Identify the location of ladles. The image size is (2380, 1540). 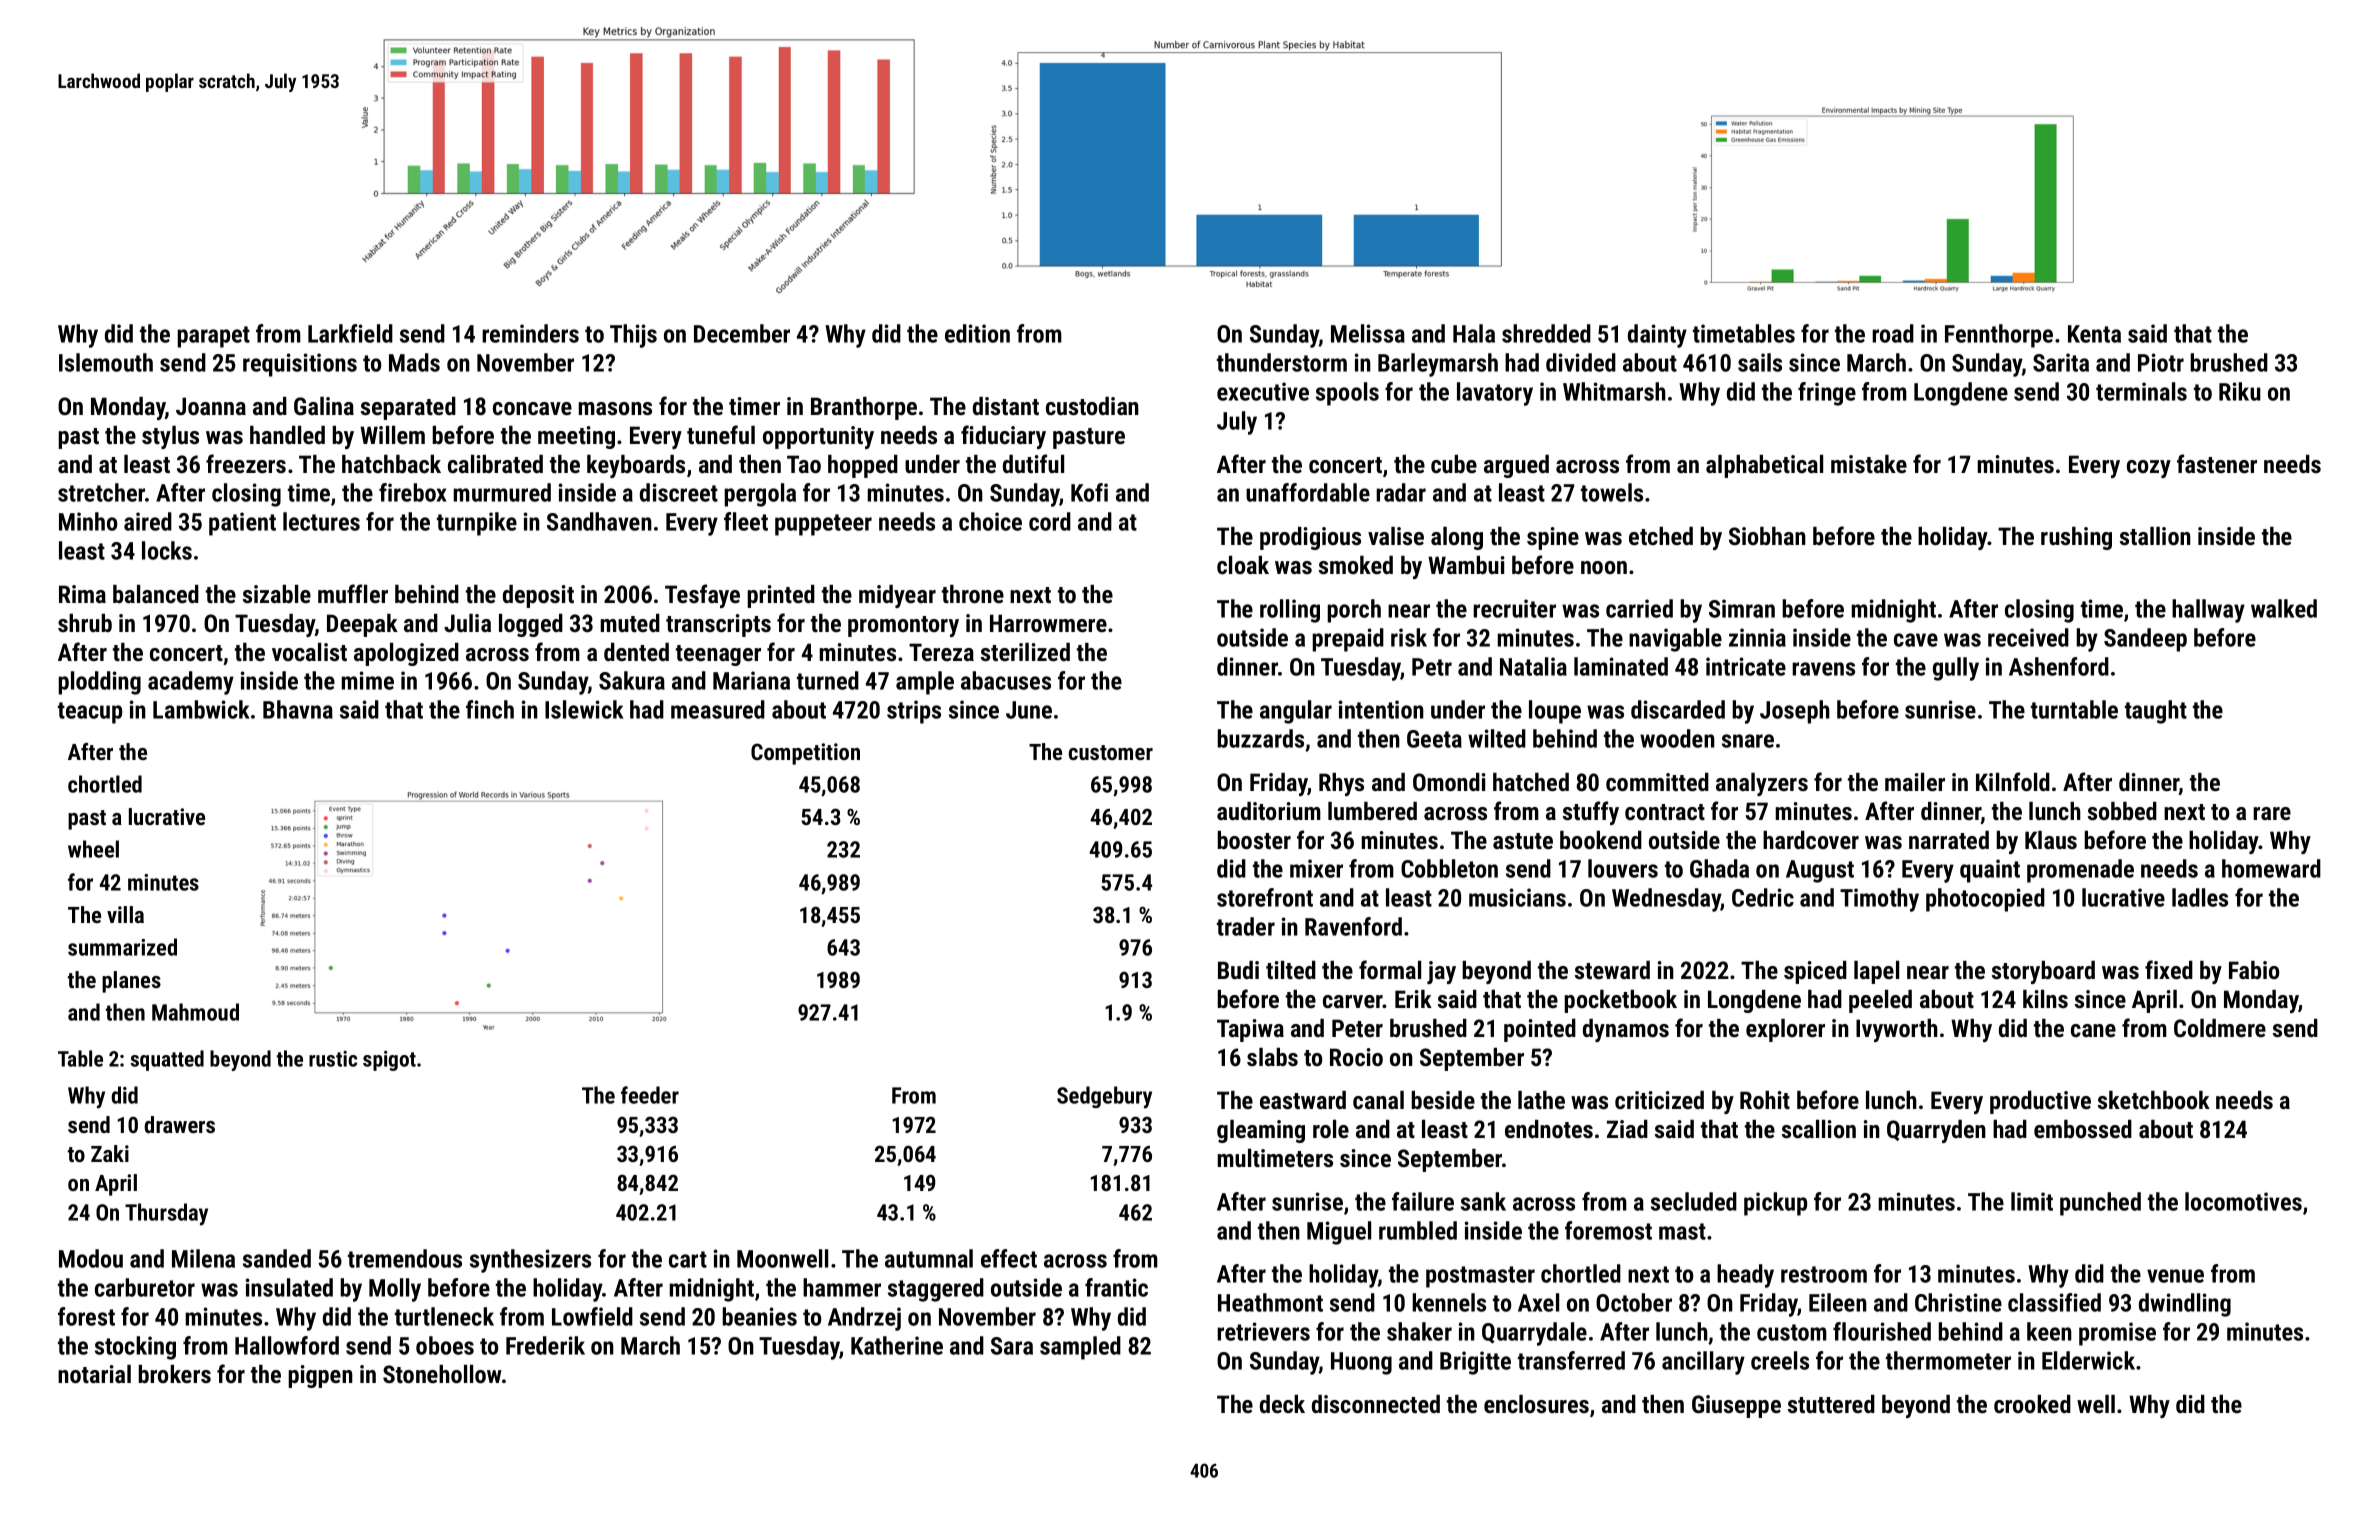
(2200, 897).
